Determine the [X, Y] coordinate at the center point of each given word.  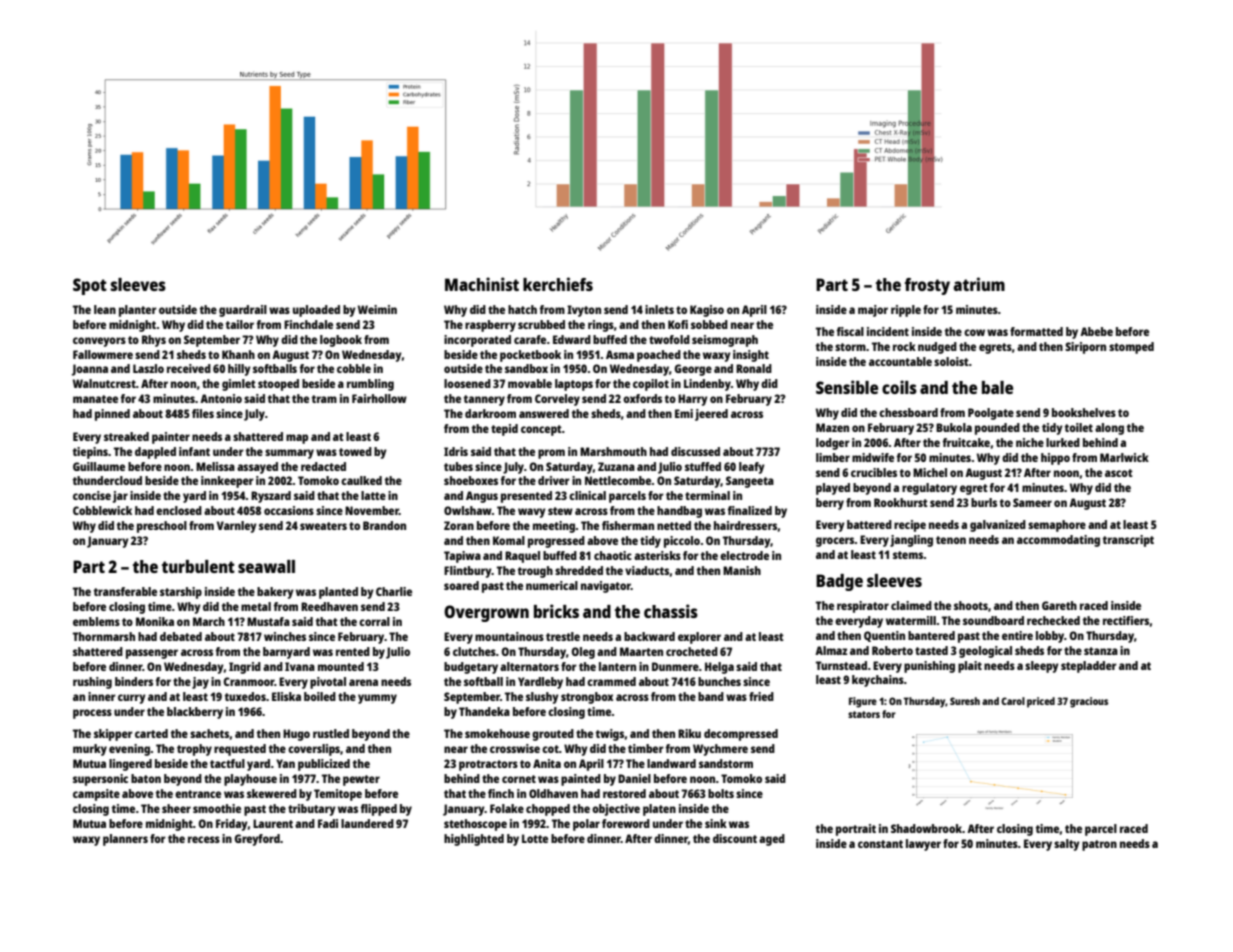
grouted [553, 735]
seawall [266, 566]
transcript [1128, 541]
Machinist [482, 284]
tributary [312, 810]
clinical [587, 495]
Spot [90, 286]
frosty [927, 286]
